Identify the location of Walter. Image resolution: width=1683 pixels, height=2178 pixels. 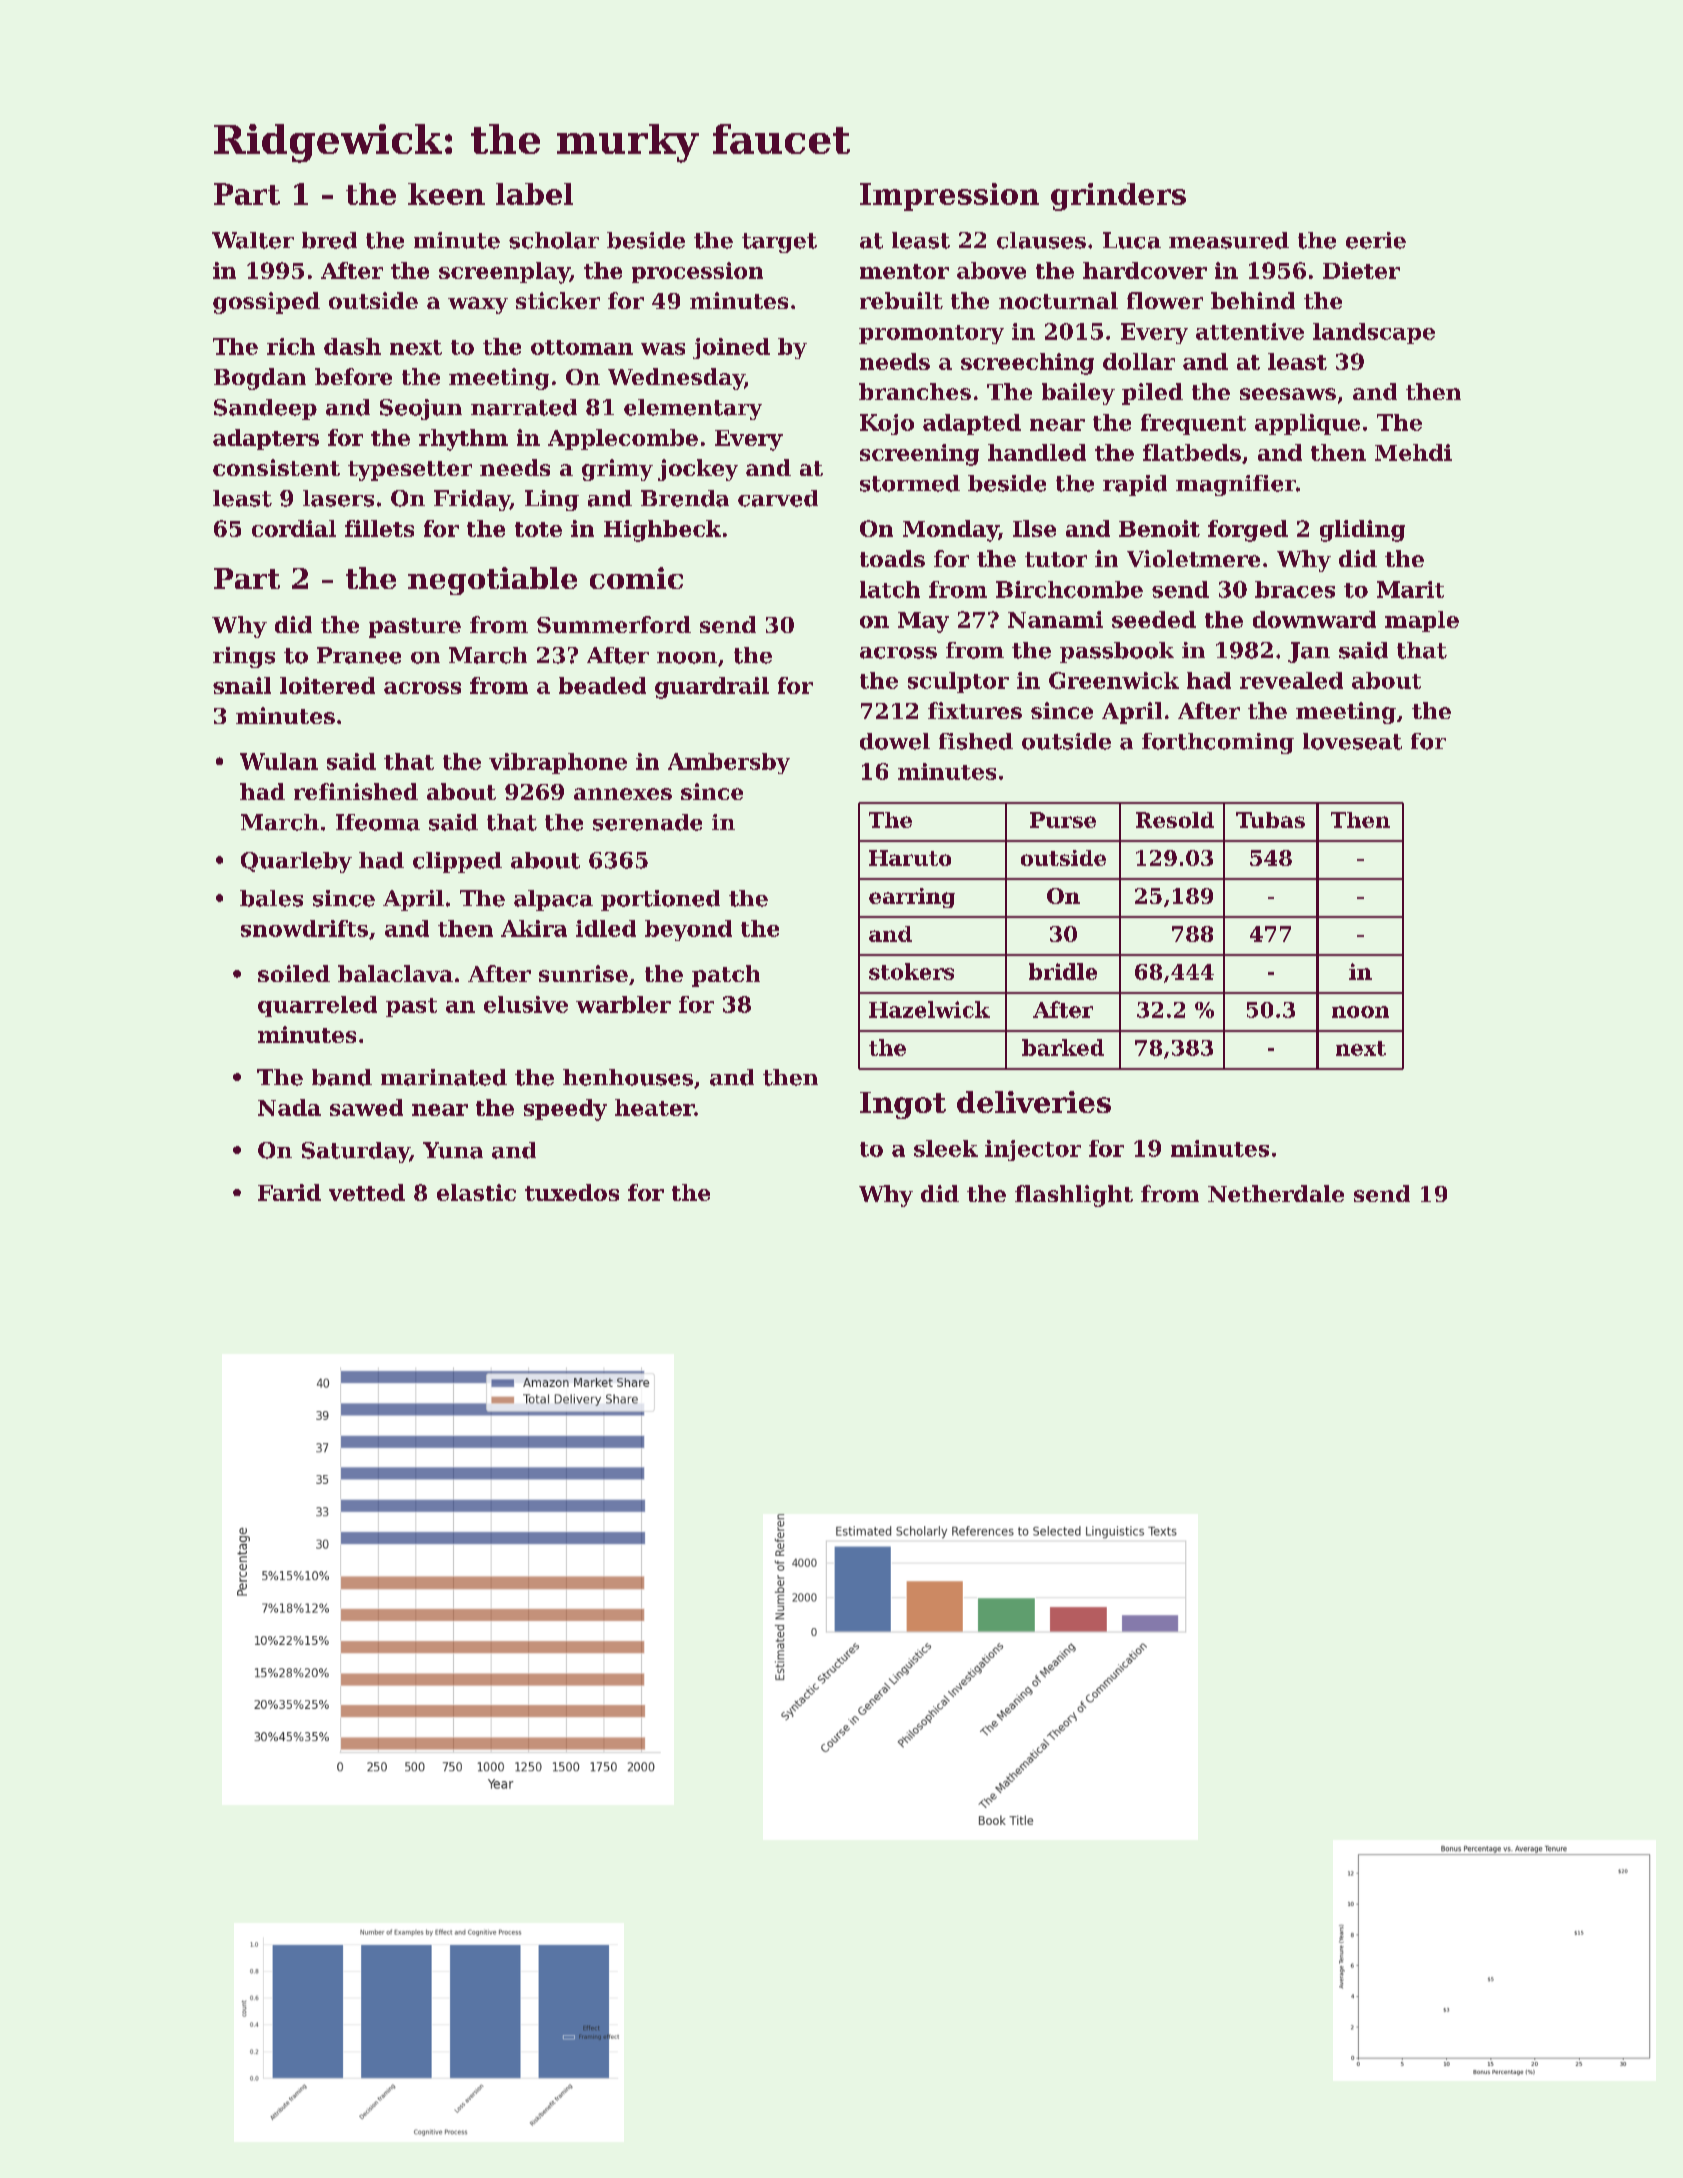
(253, 240).
